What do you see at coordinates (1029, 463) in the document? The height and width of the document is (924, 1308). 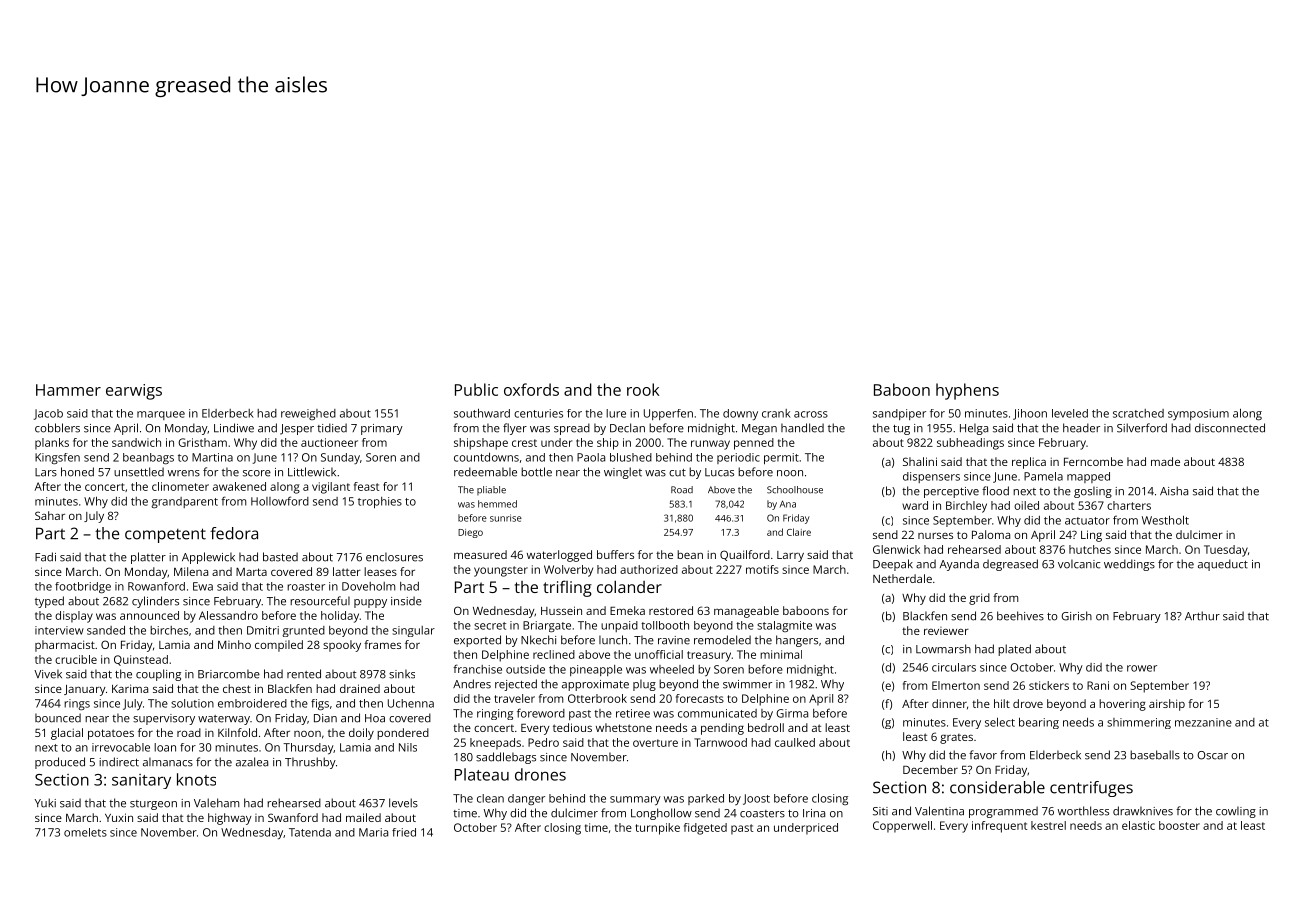 I see `replica` at bounding box center [1029, 463].
